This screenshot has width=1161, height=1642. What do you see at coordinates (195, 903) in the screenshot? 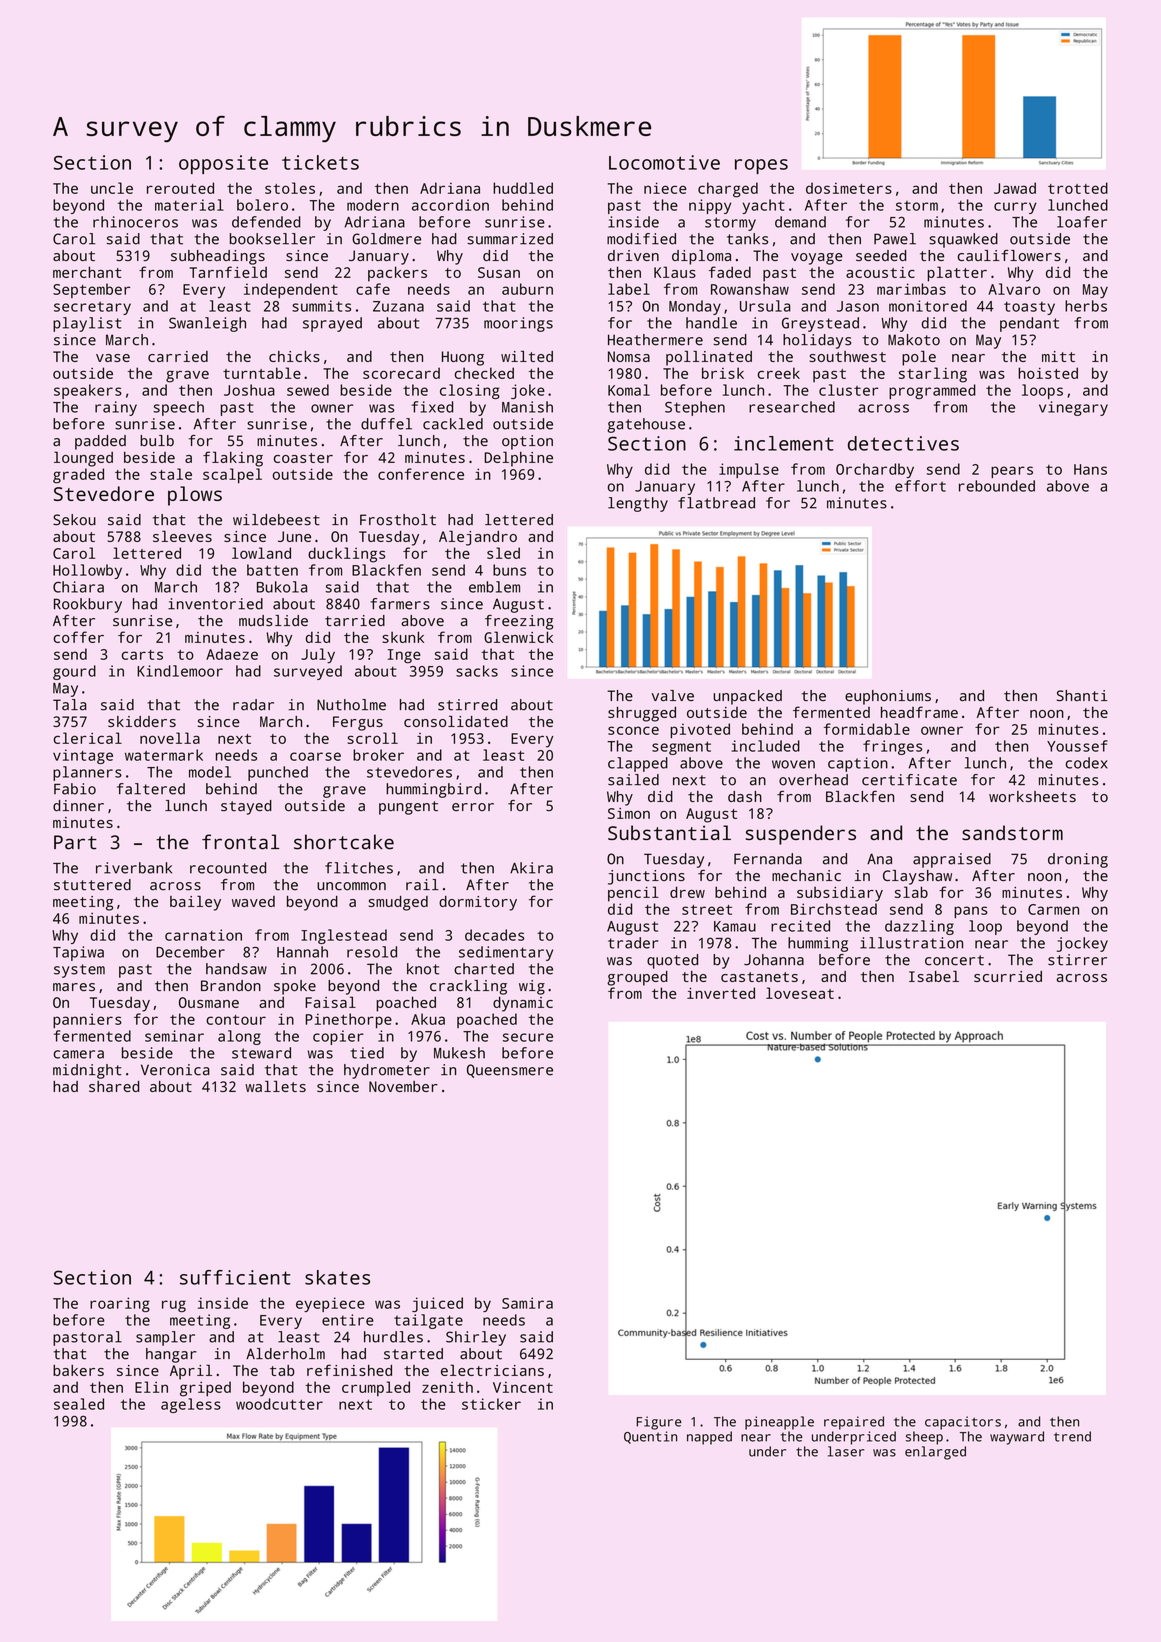
I see `bailey` at bounding box center [195, 903].
